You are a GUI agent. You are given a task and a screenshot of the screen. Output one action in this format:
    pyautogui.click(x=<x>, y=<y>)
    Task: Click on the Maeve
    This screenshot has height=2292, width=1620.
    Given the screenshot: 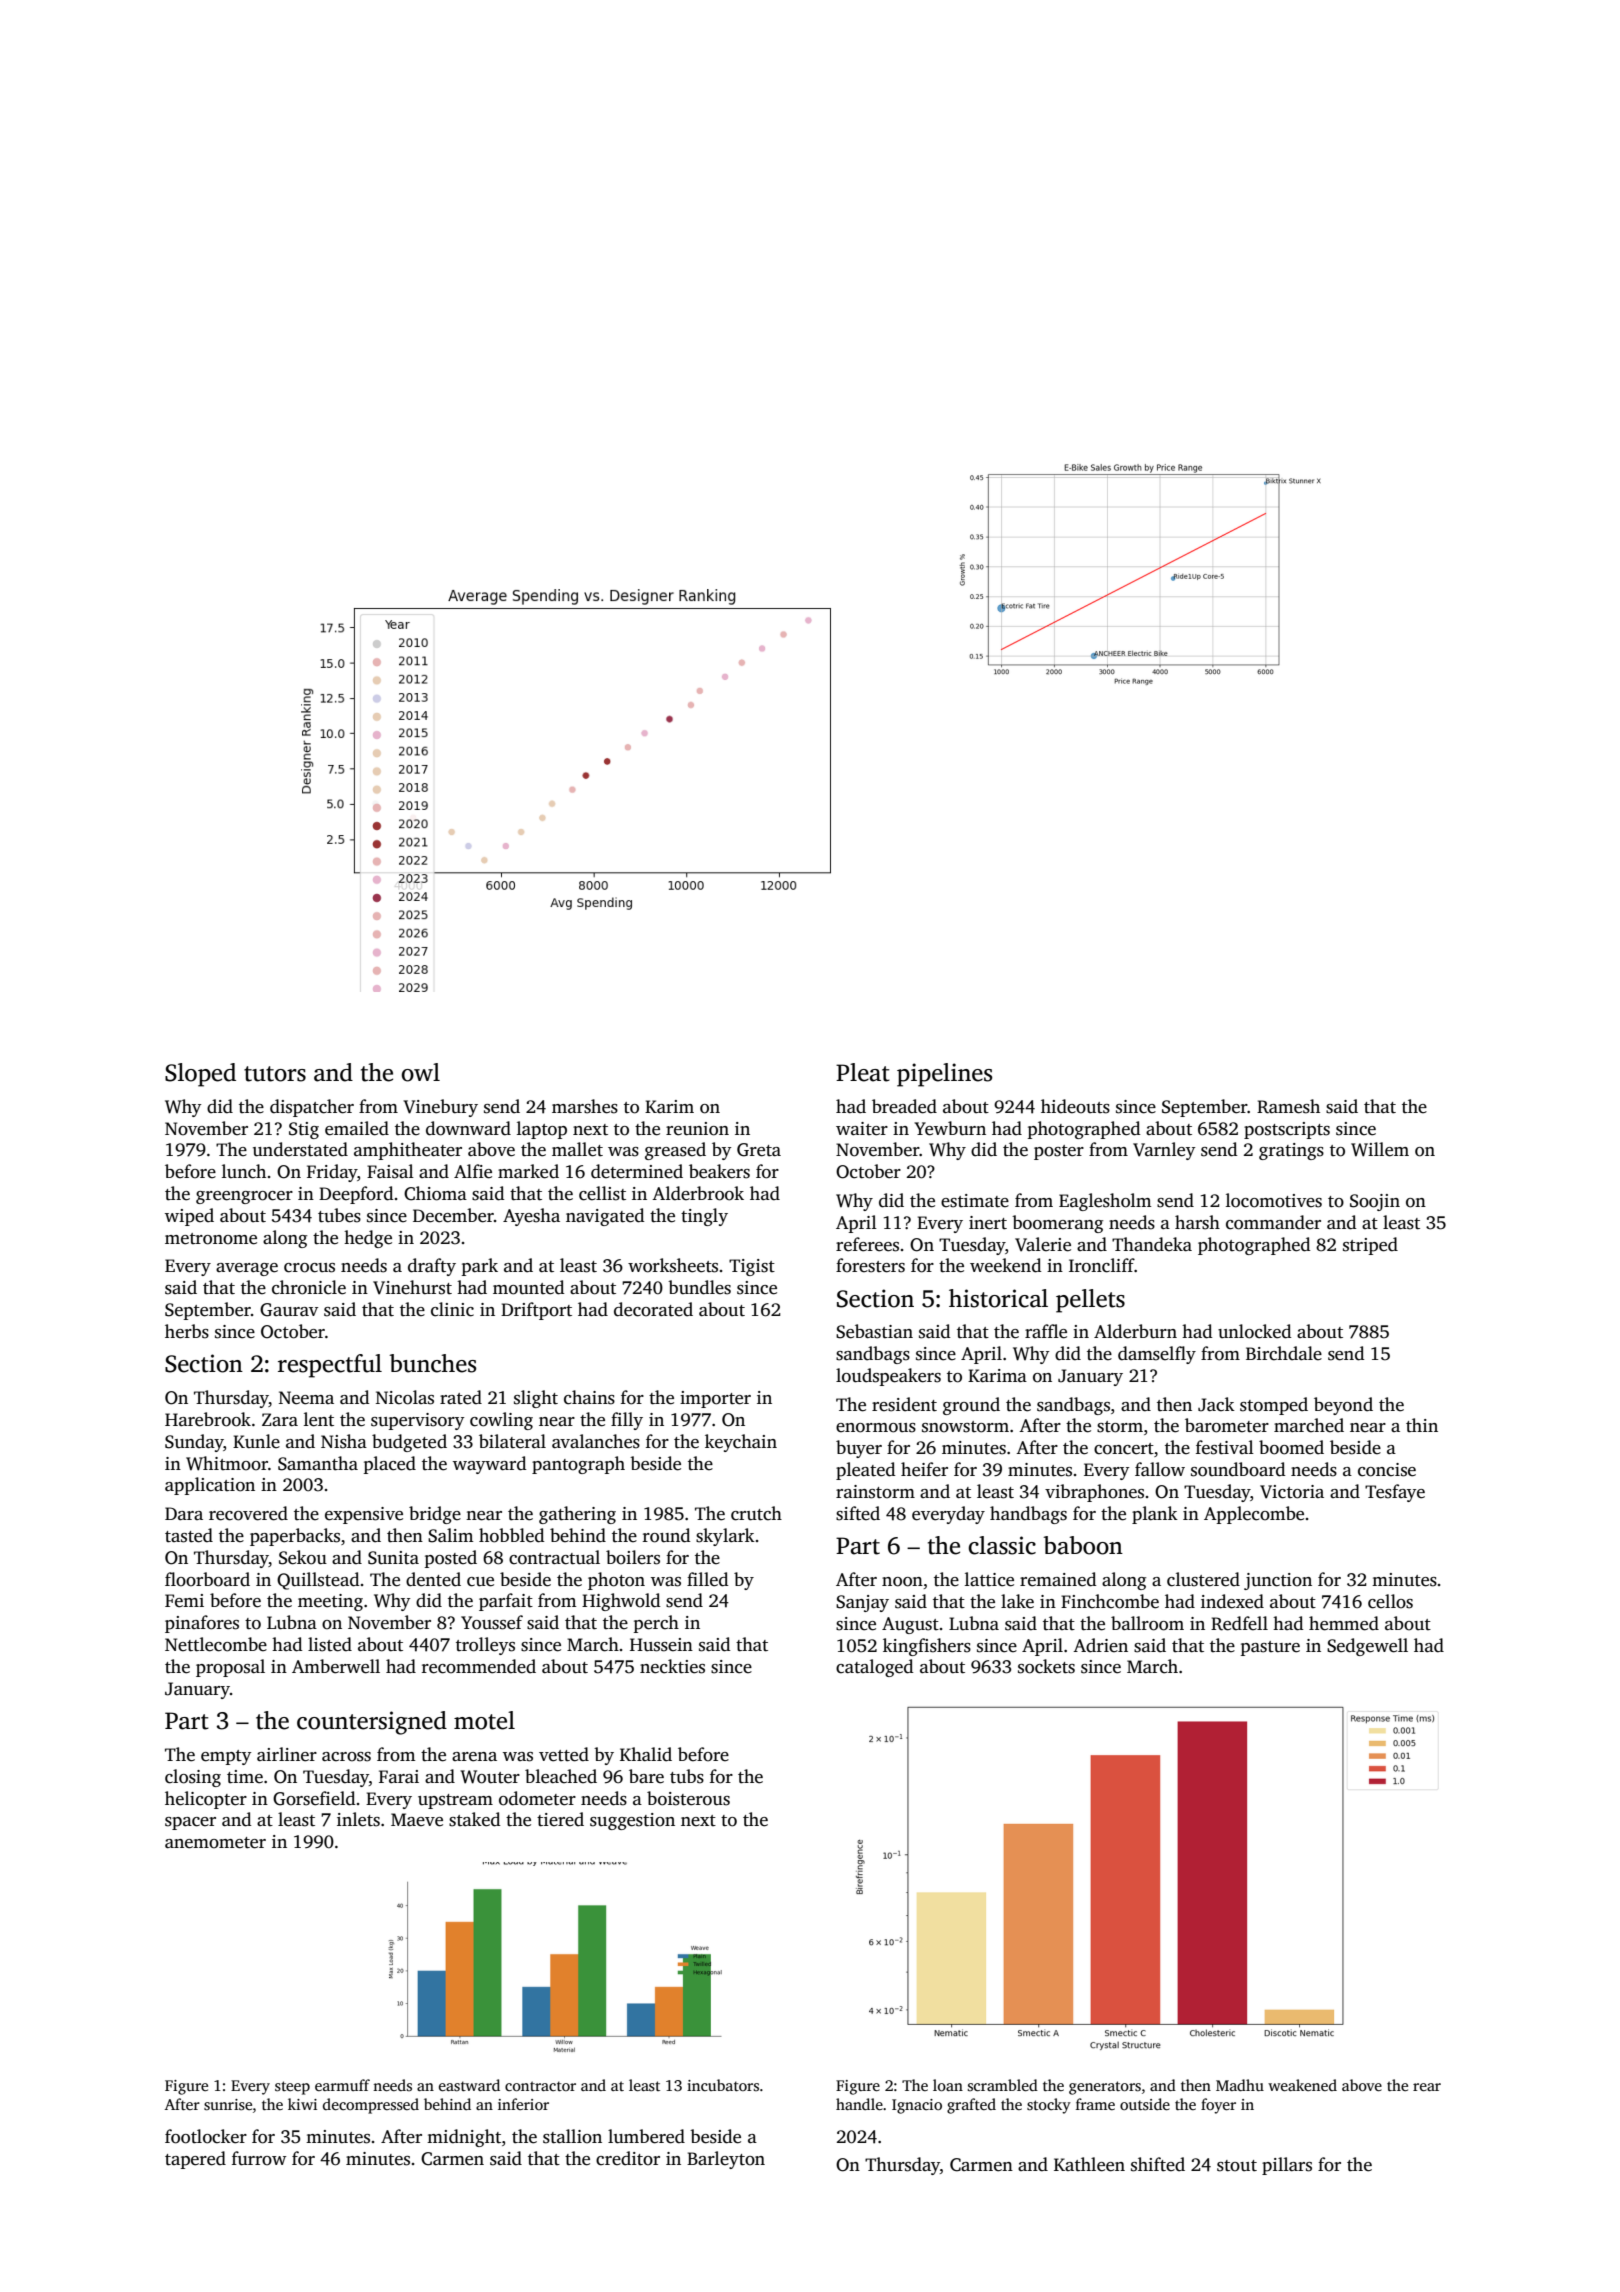 What is the action you would take?
    pyautogui.click(x=417, y=1820)
